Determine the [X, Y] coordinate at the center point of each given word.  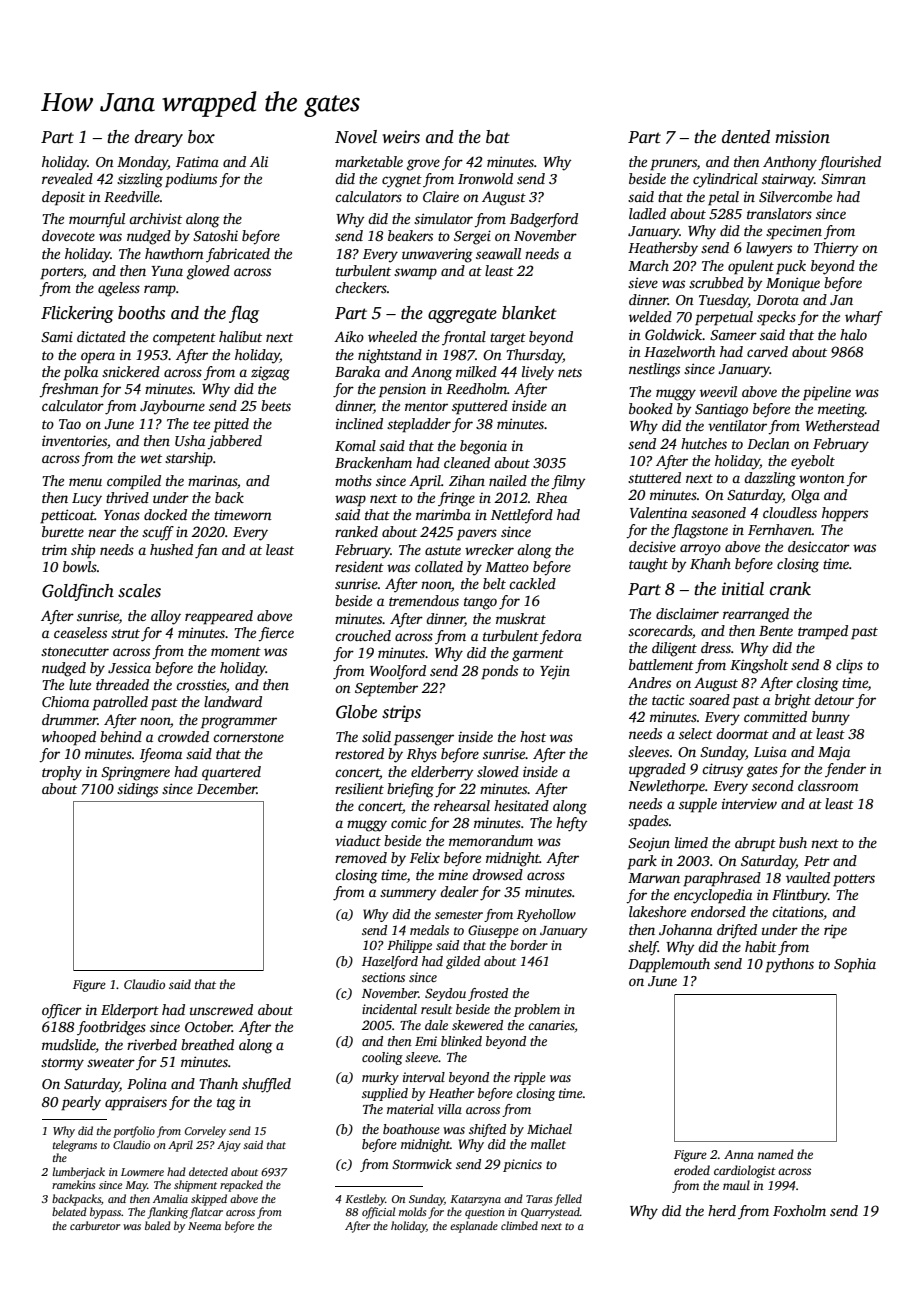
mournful [97, 220]
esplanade [474, 1227]
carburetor [95, 1225]
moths [353, 480]
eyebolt [813, 462]
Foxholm [799, 1210]
